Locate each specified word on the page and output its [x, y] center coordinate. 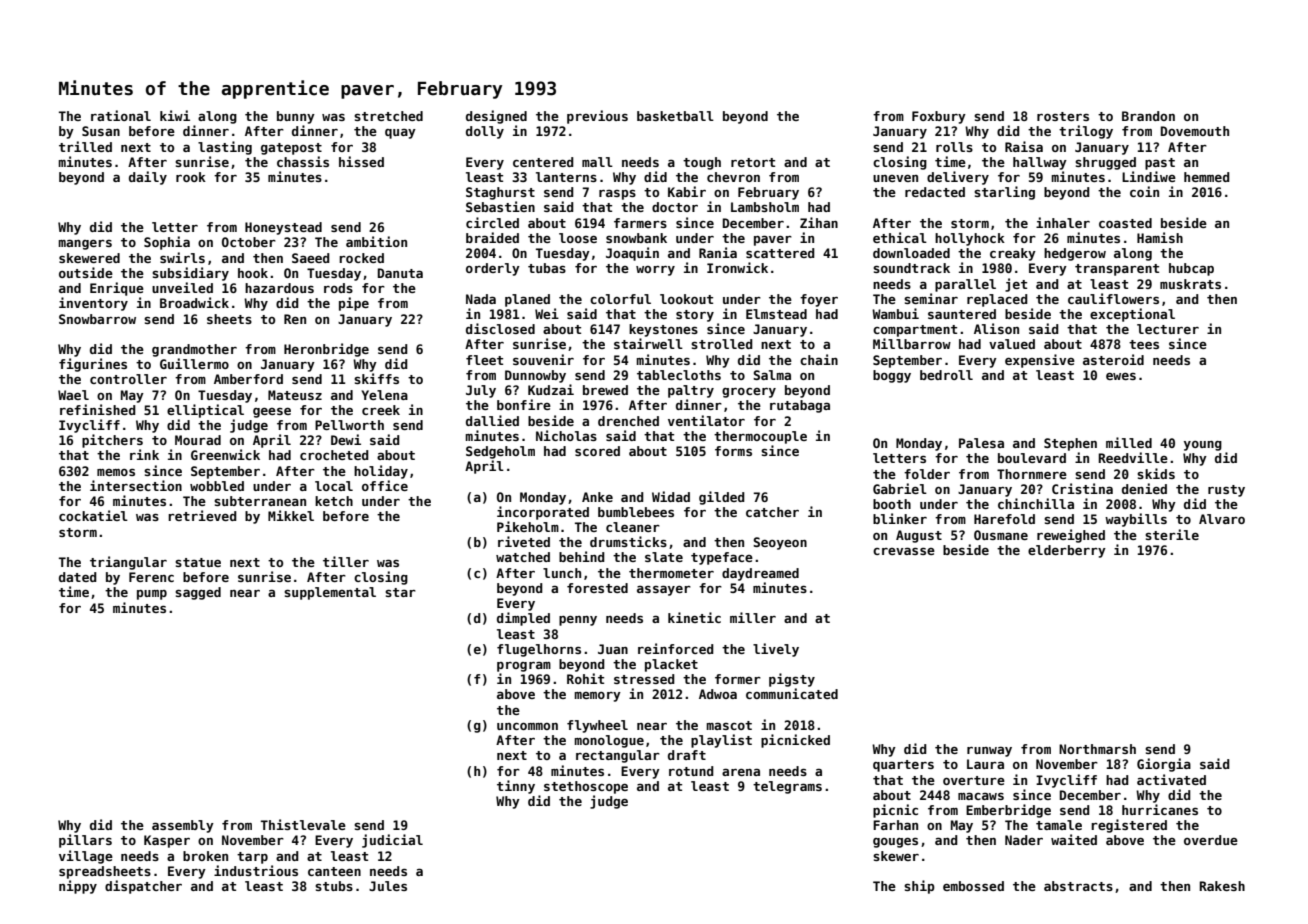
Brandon [1148, 116]
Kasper [167, 841]
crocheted [334, 455]
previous [597, 117]
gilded [722, 498]
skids [1156, 473]
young [1203, 446]
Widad [671, 496]
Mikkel [291, 515]
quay [400, 133]
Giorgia [1164, 765]
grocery [749, 393]
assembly [183, 826]
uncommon [527, 726]
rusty [1226, 491]
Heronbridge [326, 350]
